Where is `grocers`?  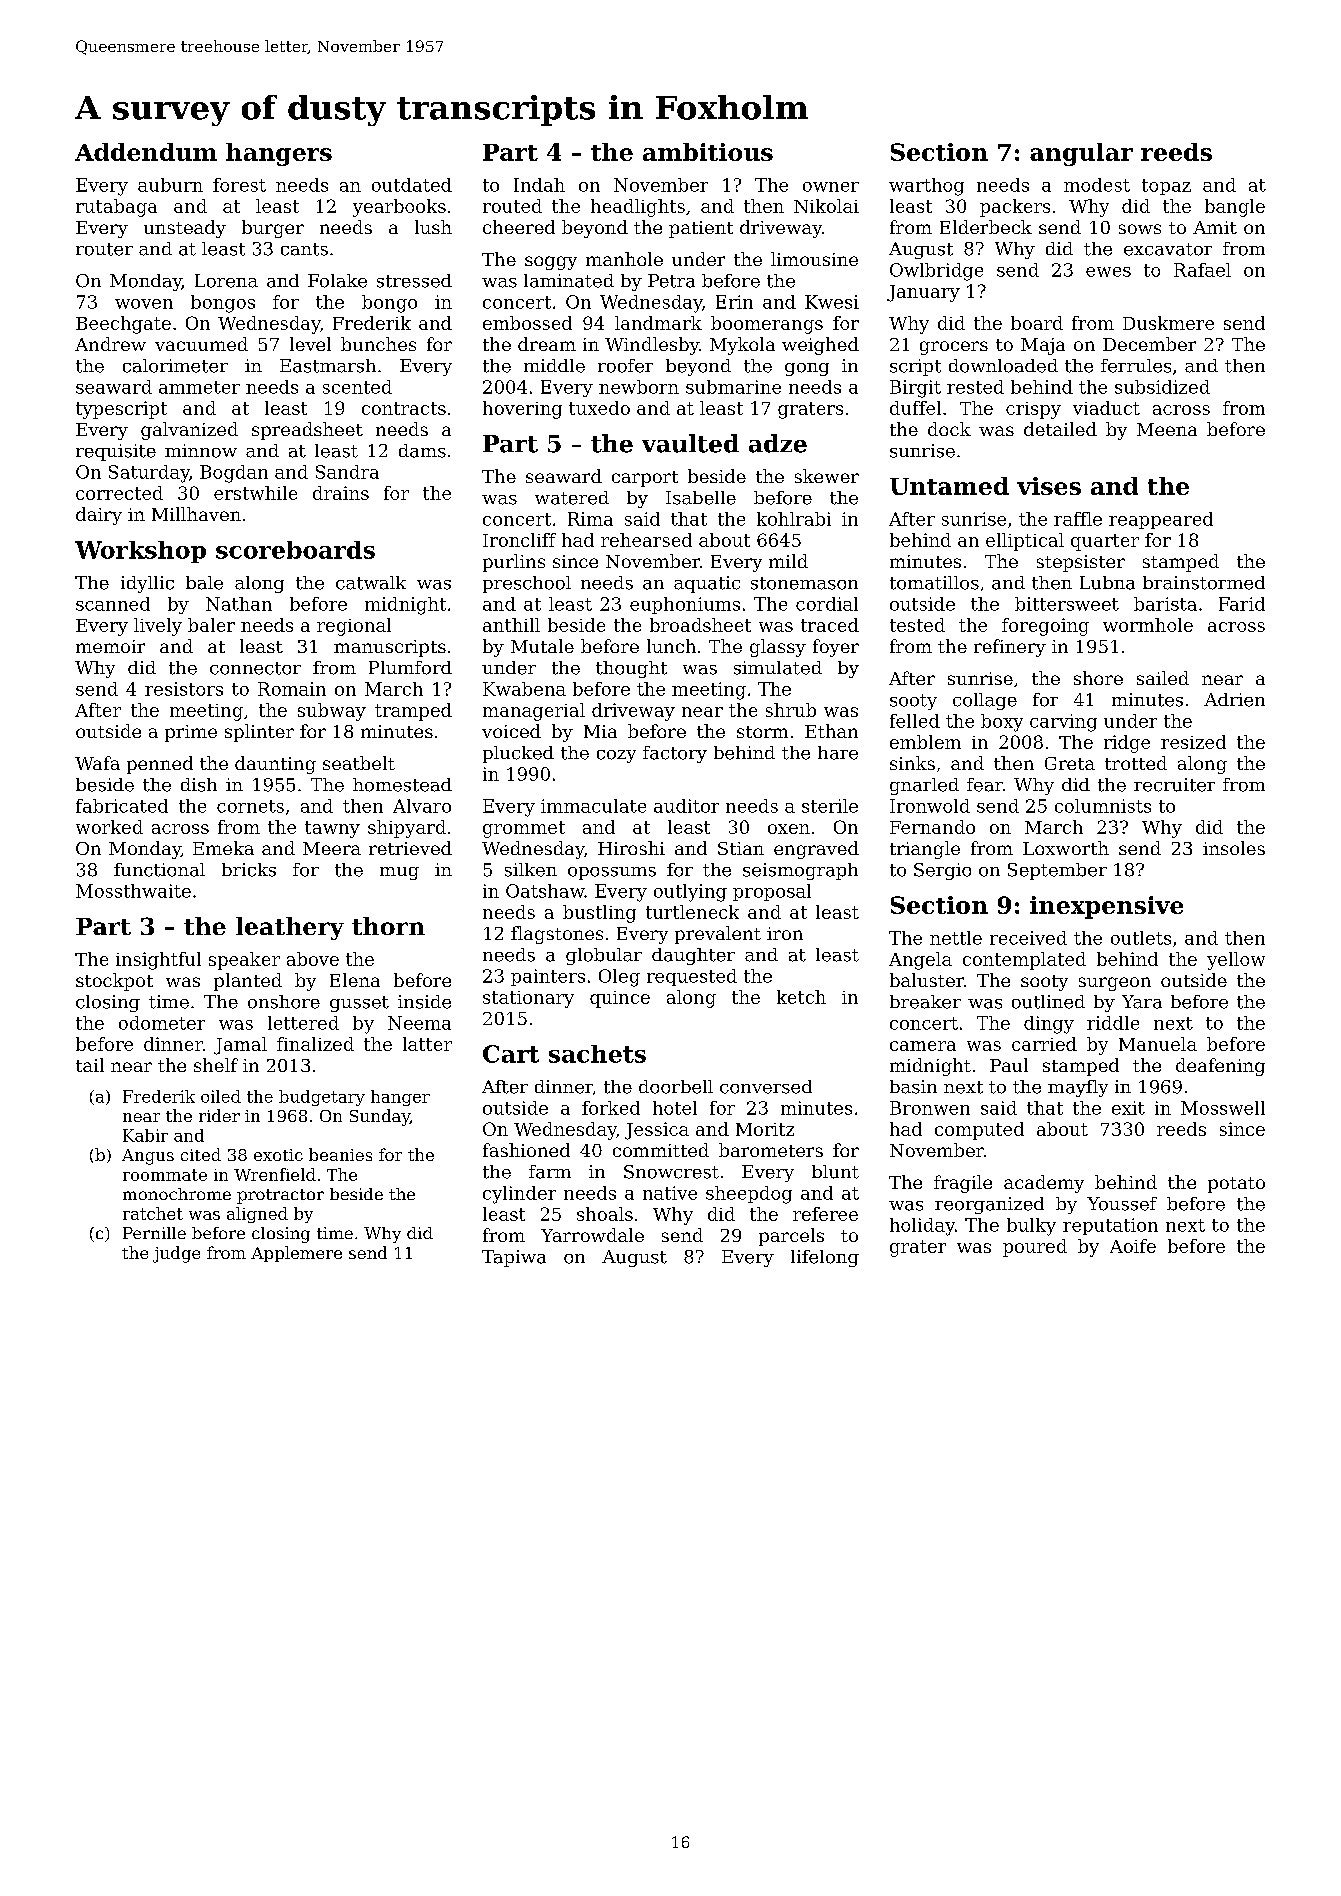 grocers is located at coordinates (954, 348).
